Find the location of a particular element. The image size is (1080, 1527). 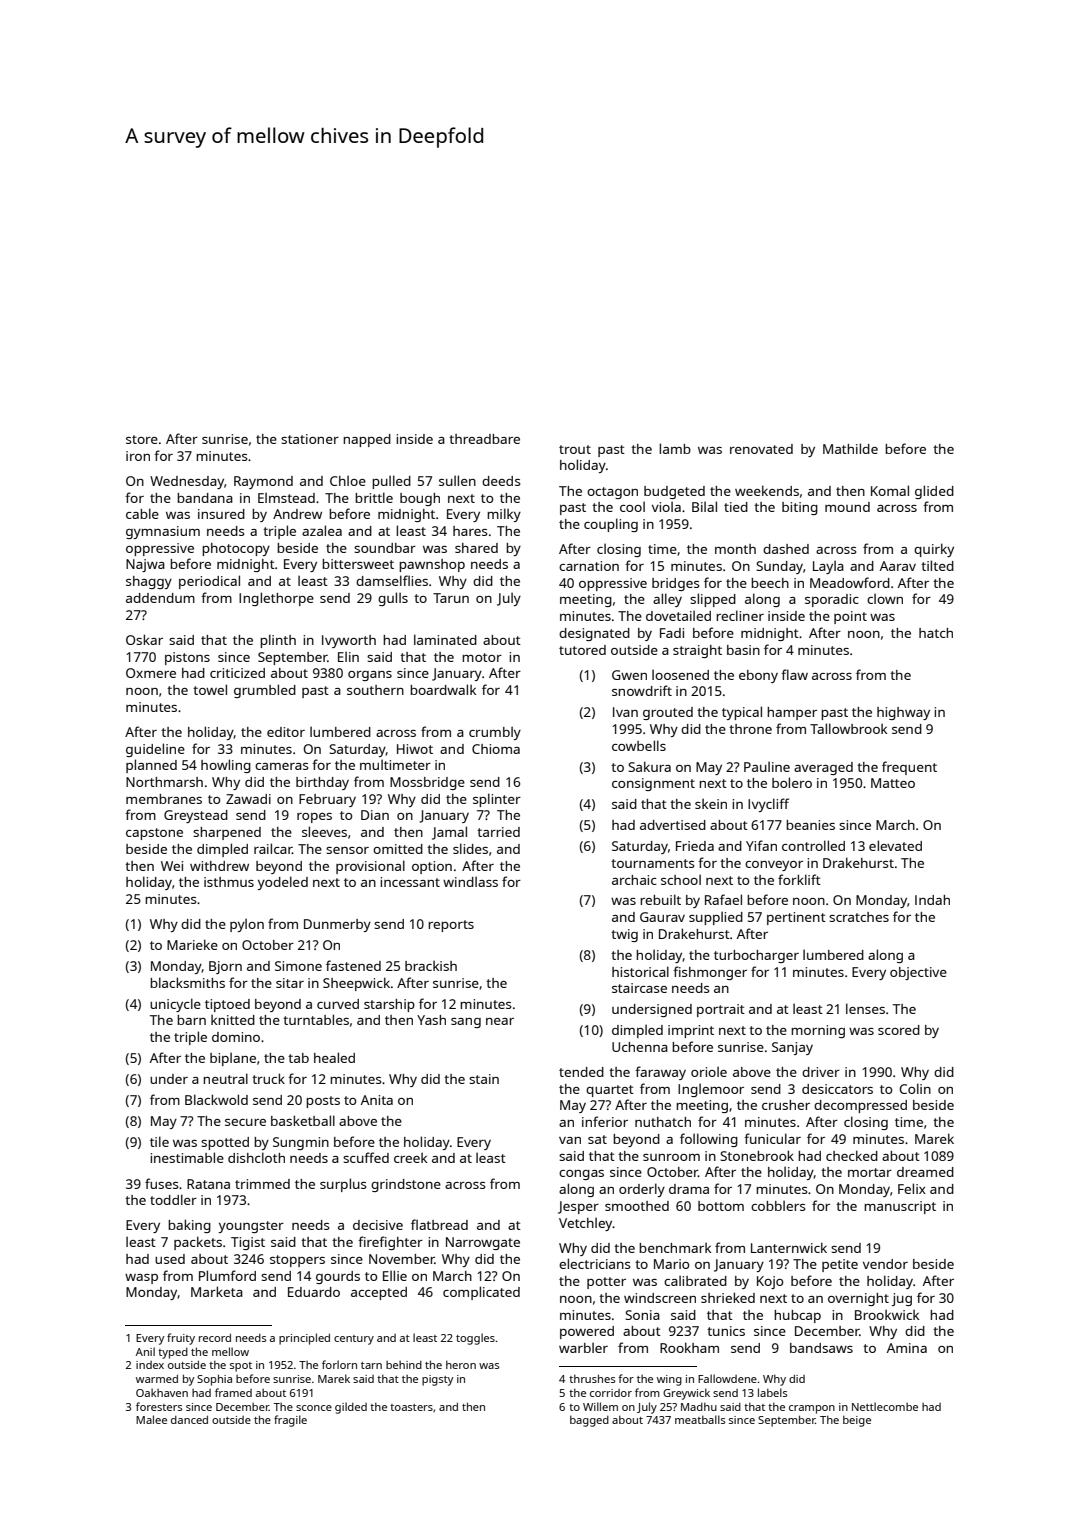

clown is located at coordinates (885, 598).
